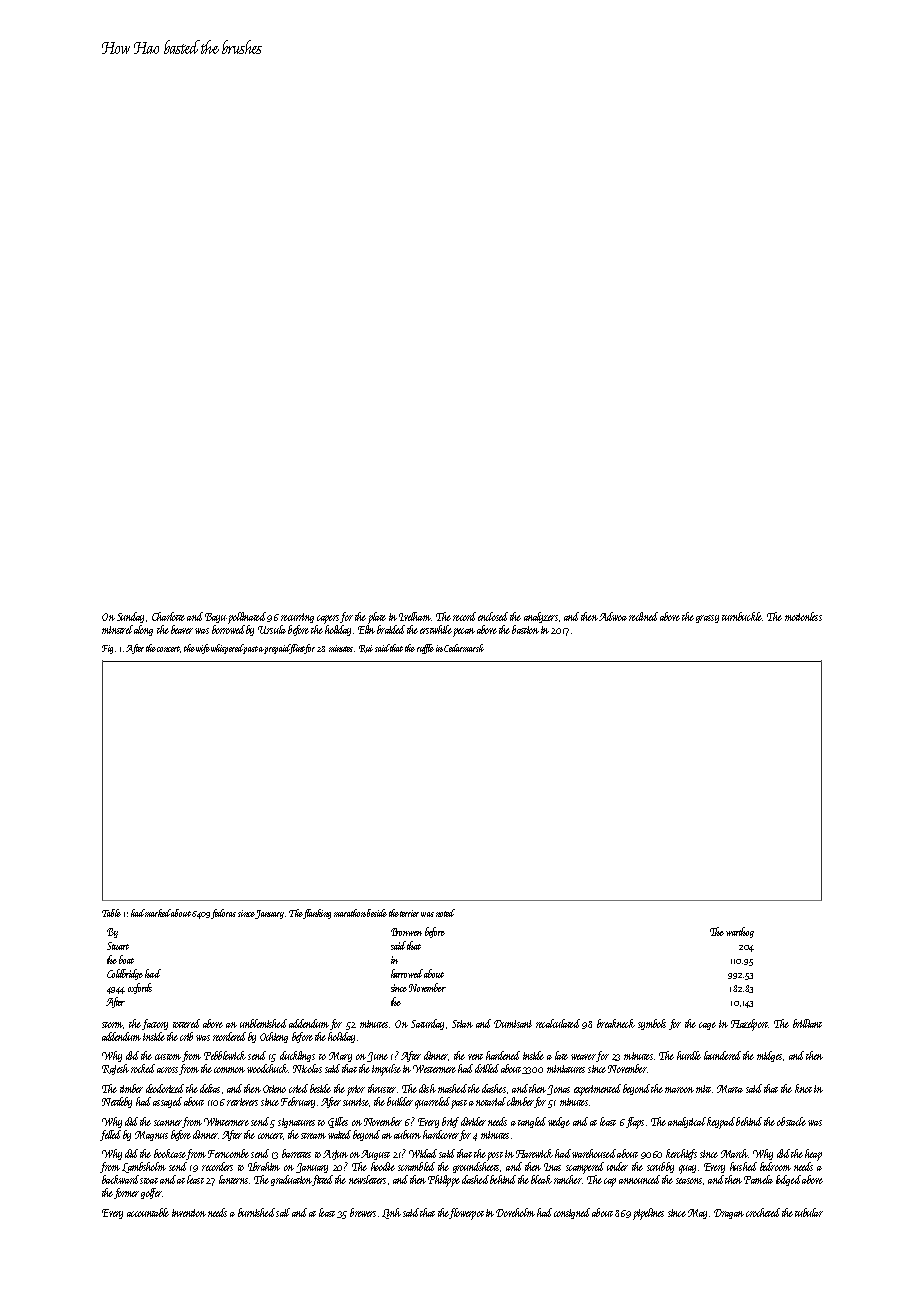 This image has width=924, height=1308. What do you see at coordinates (513, 1024) in the image?
I see `Dumisani` at bounding box center [513, 1024].
